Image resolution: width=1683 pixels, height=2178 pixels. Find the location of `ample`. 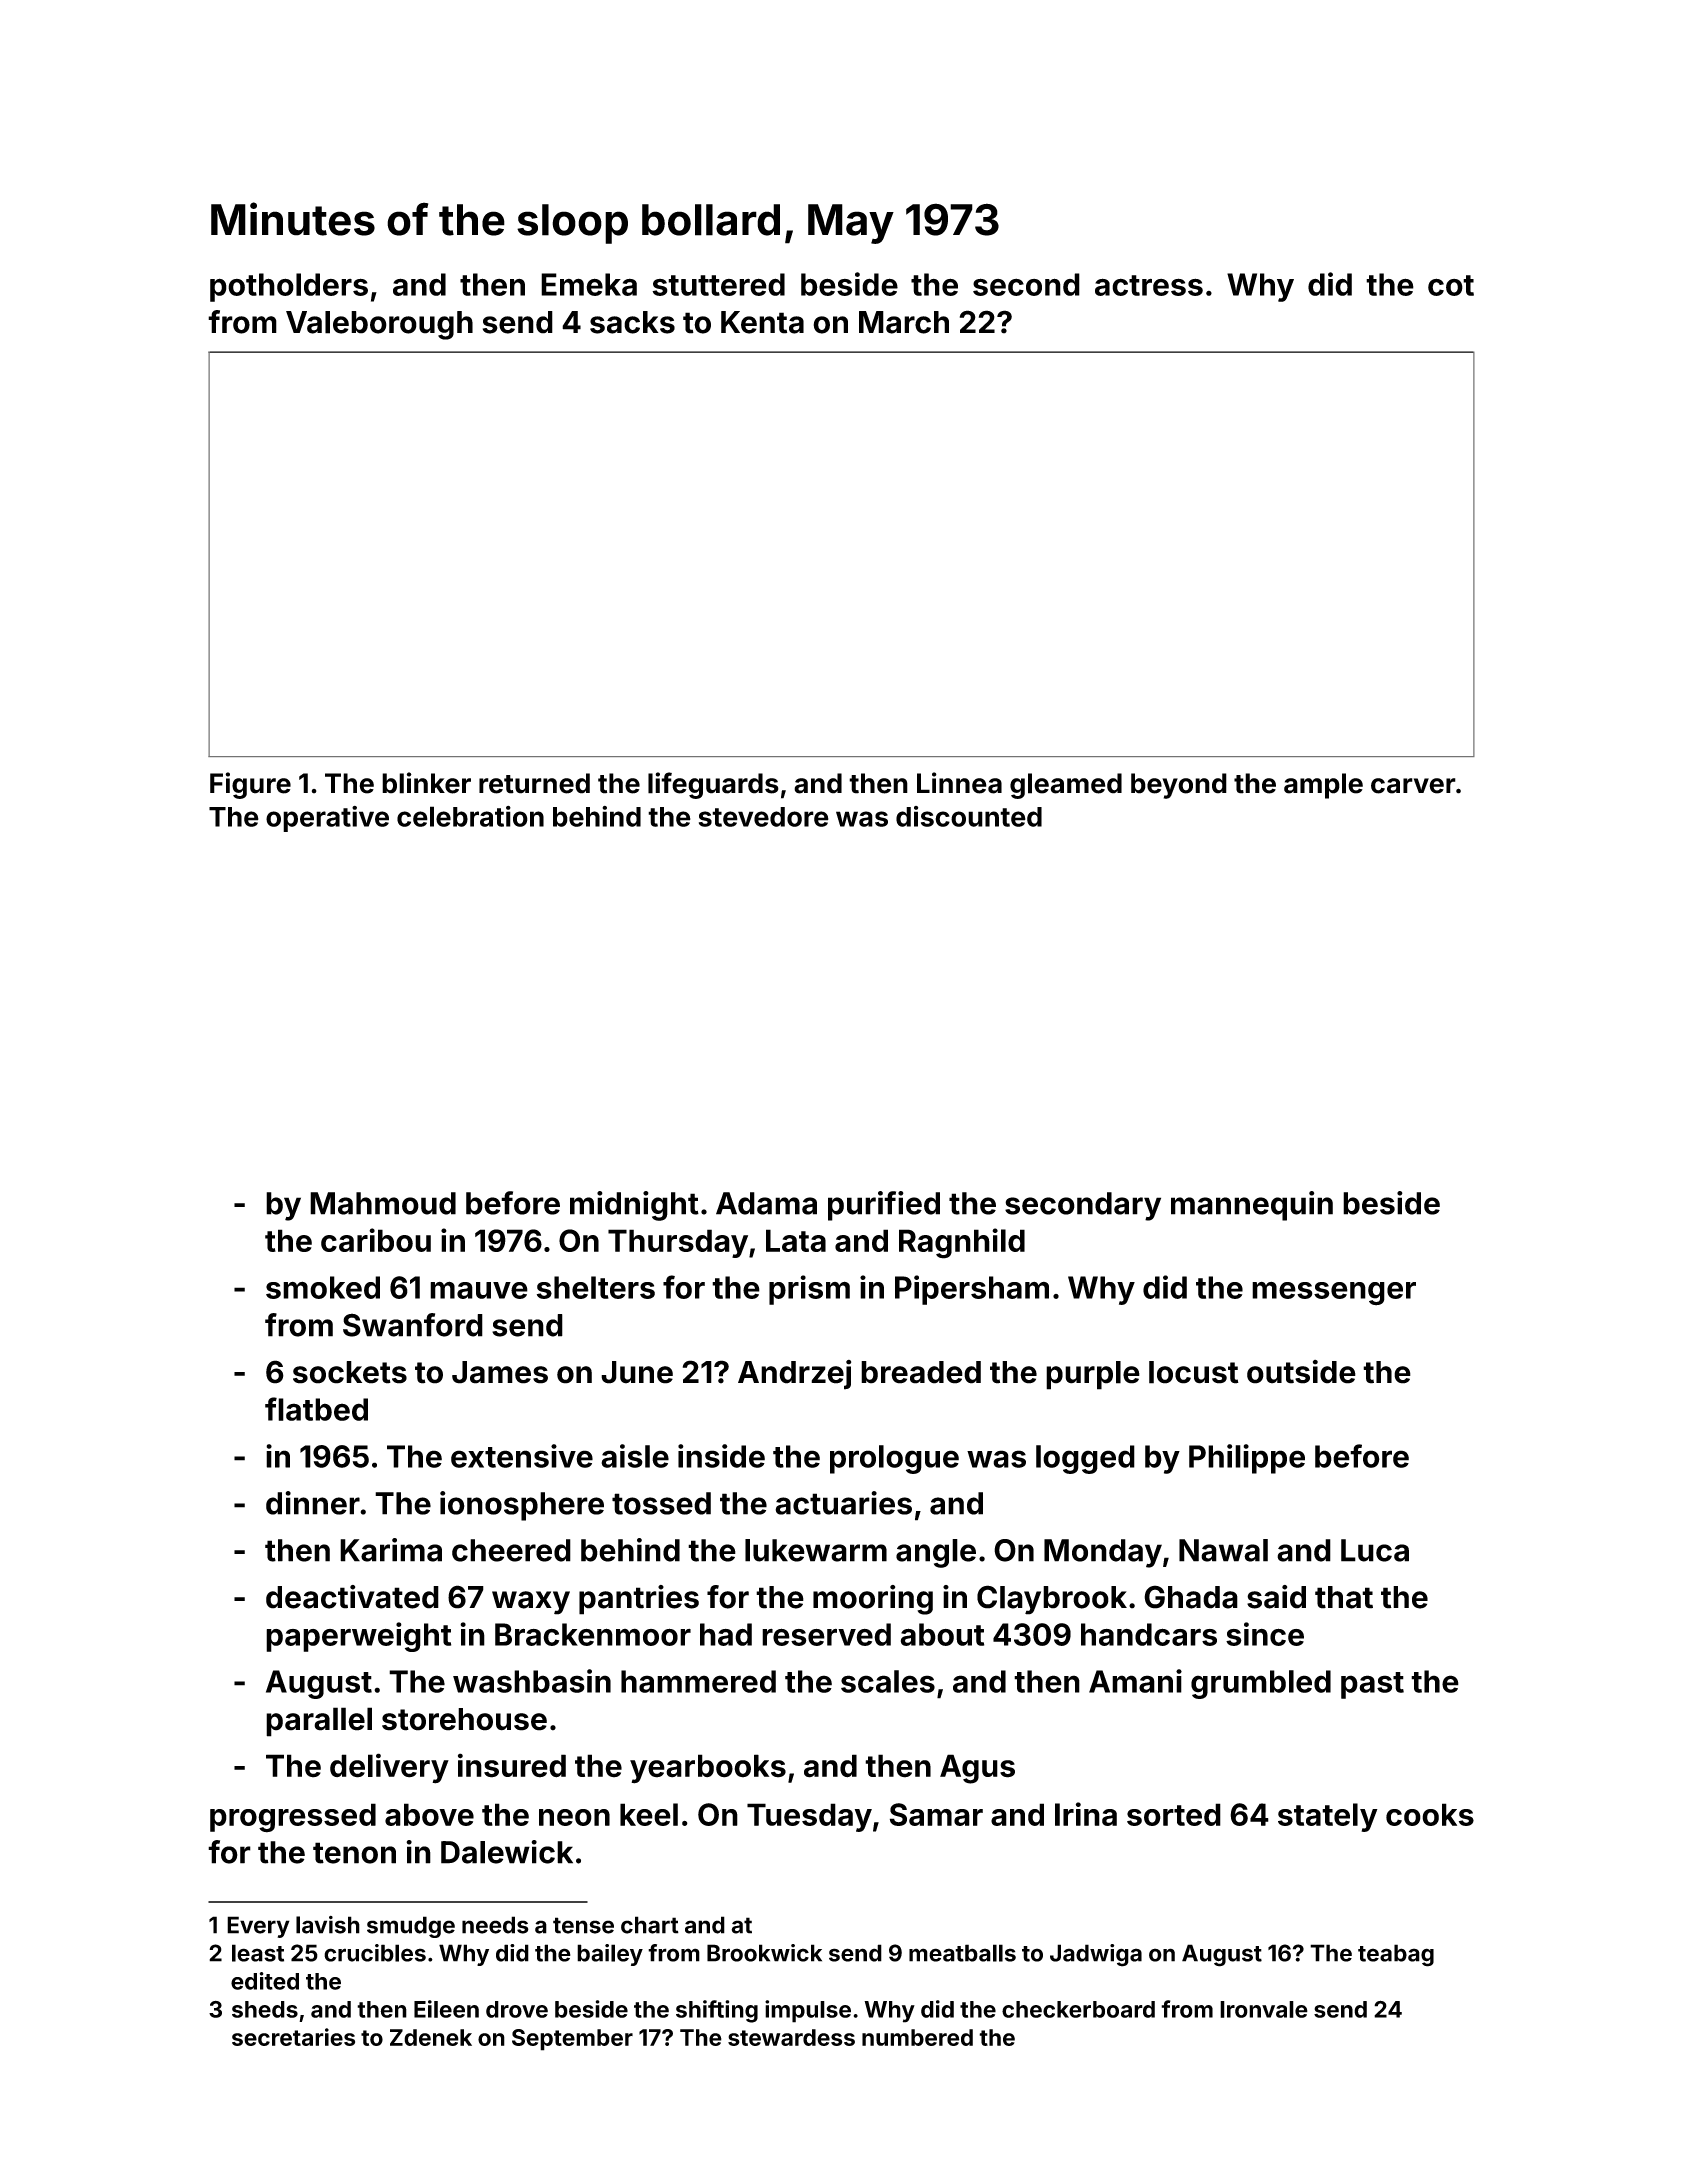

ample is located at coordinates (1323, 786).
